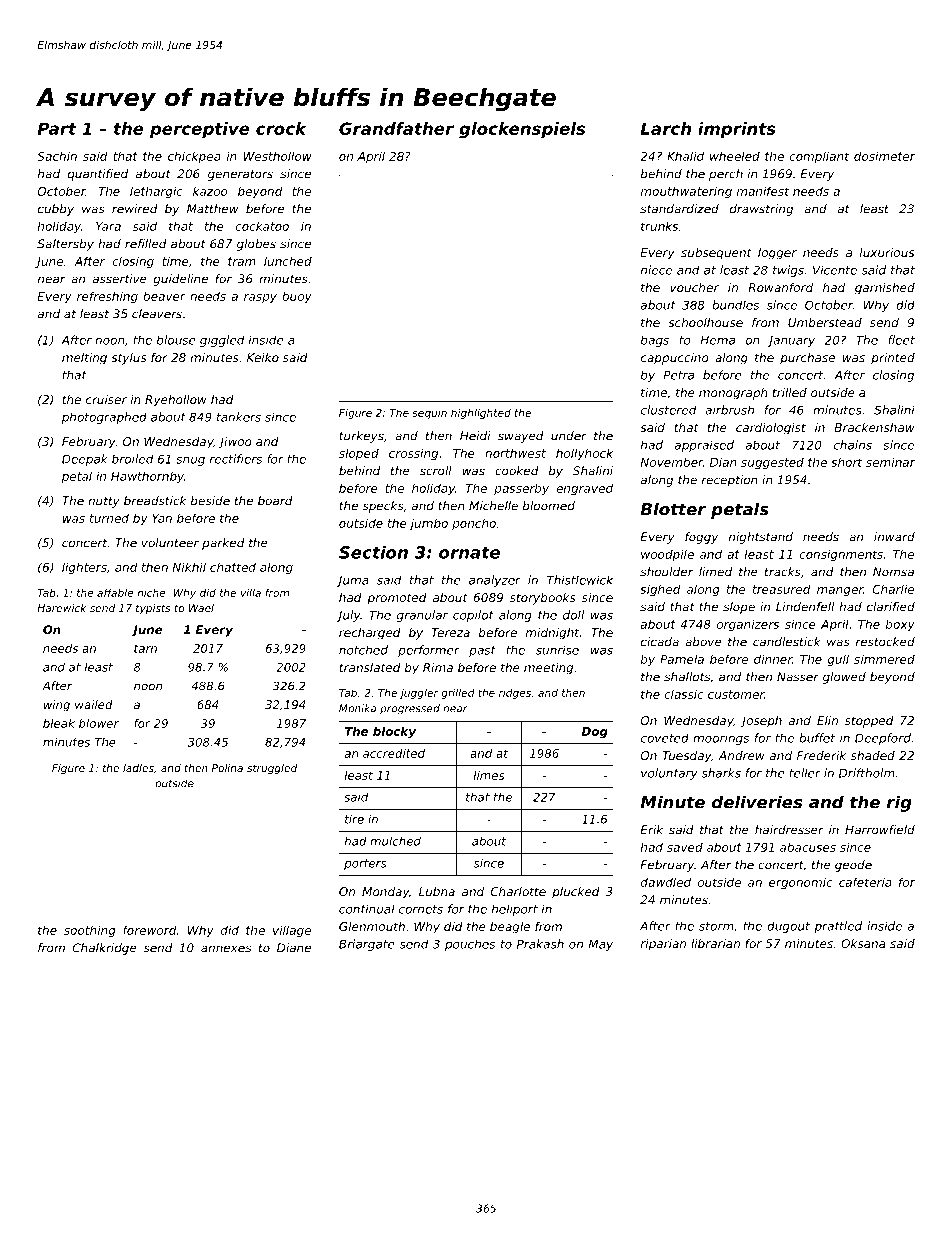  Describe the element at coordinates (226, 949) in the image. I see `annexes` at that location.
